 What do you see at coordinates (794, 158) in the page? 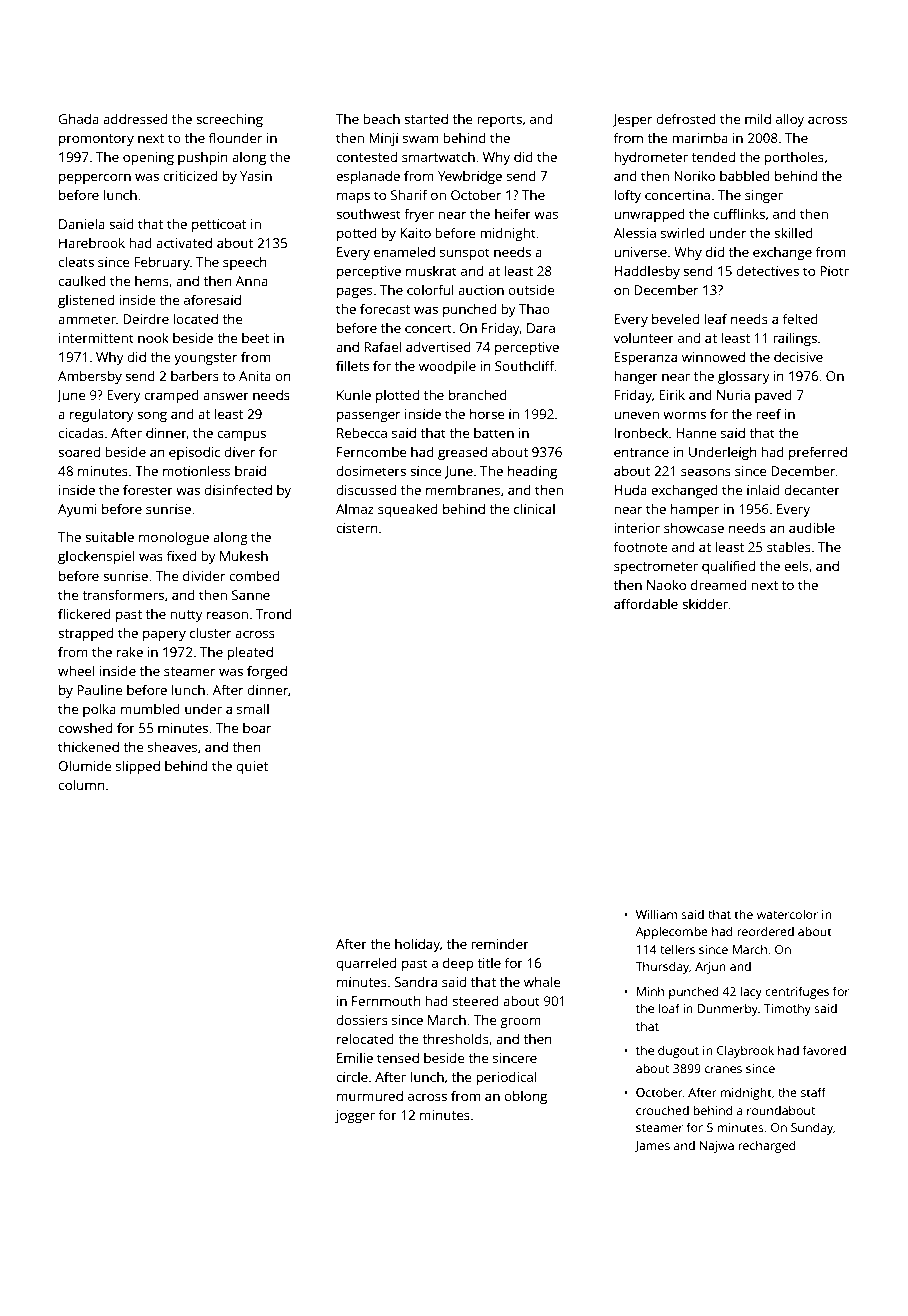
I see `portholes` at bounding box center [794, 158].
